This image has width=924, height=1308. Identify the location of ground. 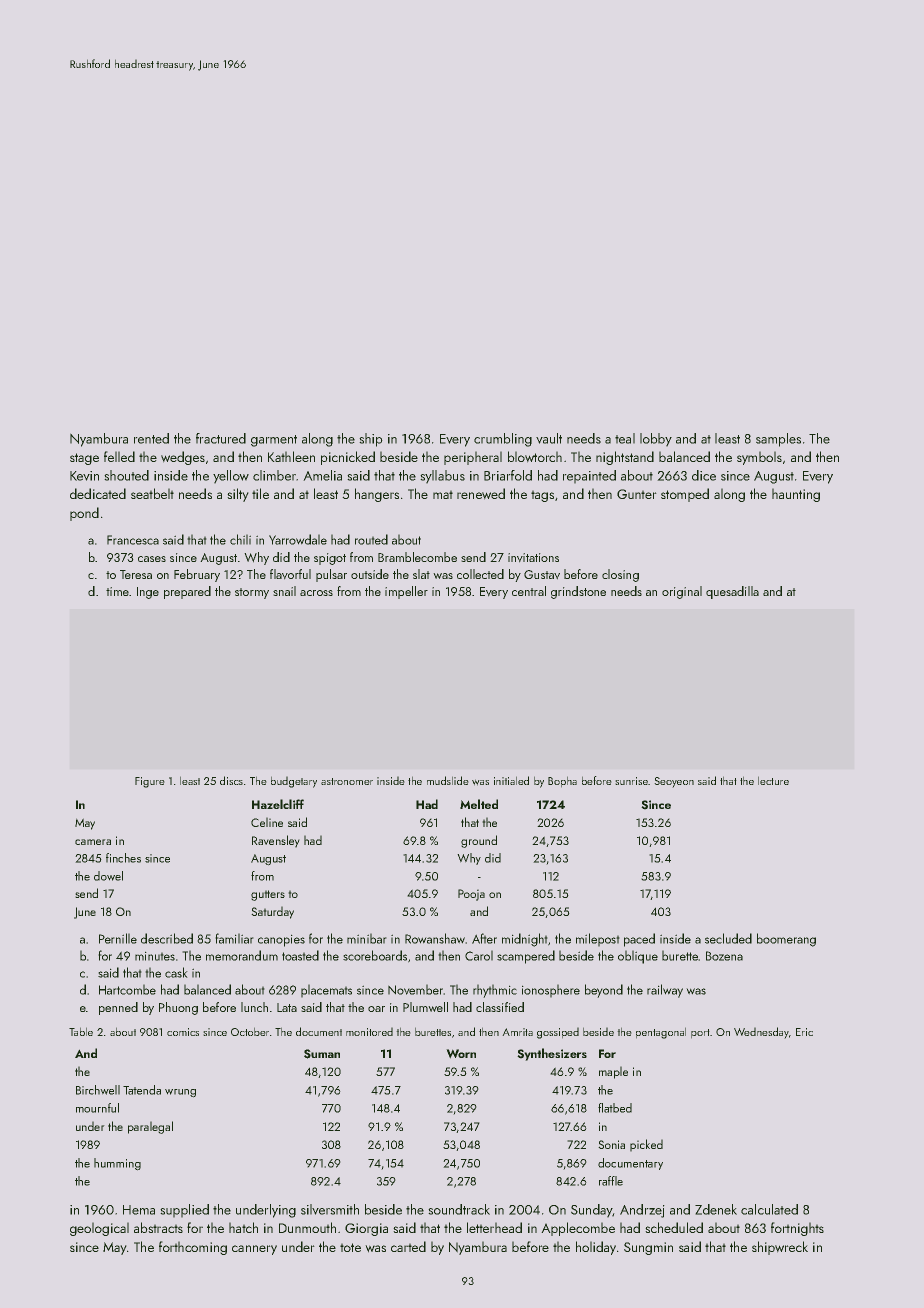
(479, 841).
